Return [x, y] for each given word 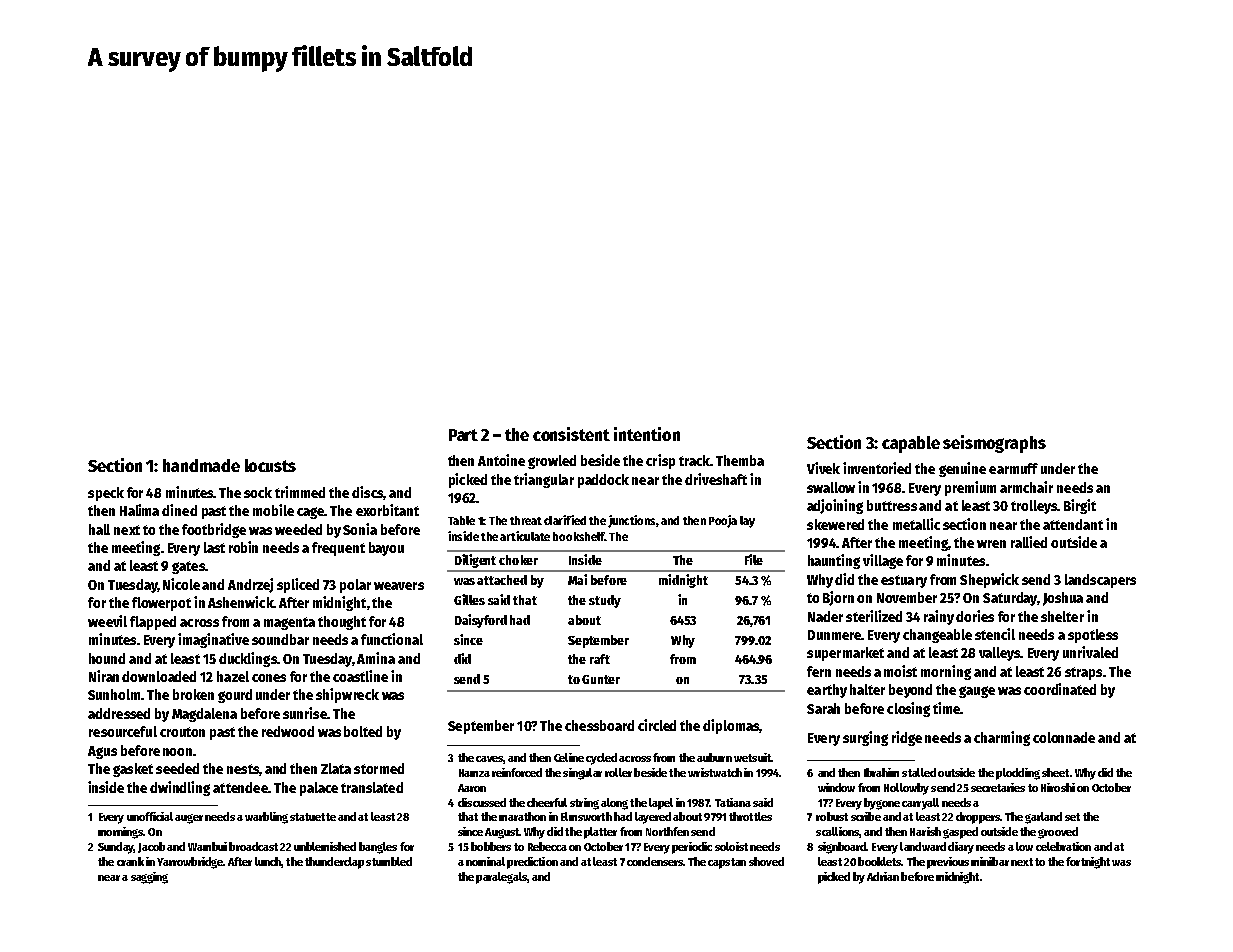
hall [99, 529]
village [883, 561]
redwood [288, 731]
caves [489, 759]
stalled [919, 772]
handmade [201, 465]
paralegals [501, 878]
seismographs [994, 444]
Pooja [723, 521]
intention [647, 434]
